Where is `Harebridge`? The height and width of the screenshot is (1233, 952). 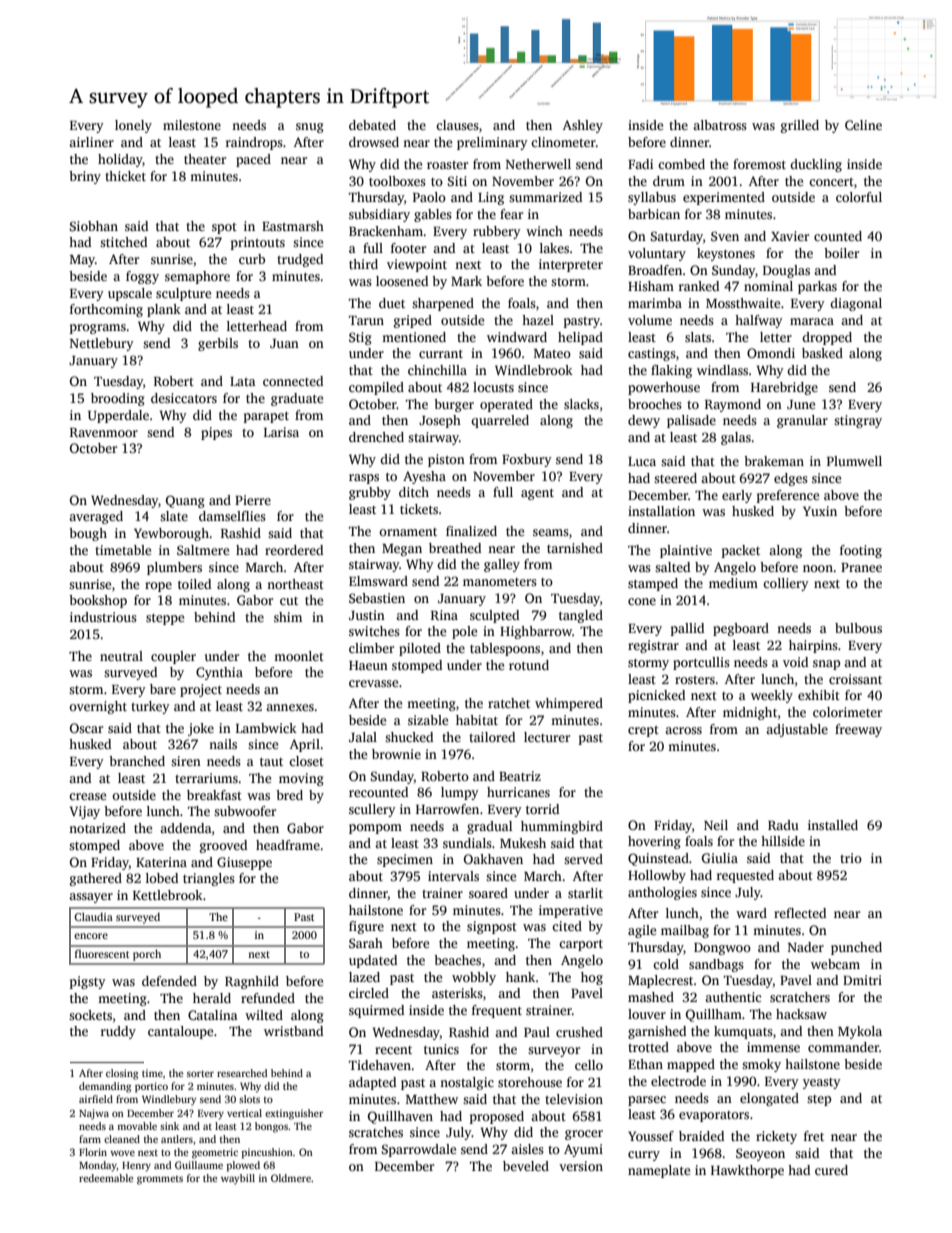 Harebridge is located at coordinates (784, 388).
